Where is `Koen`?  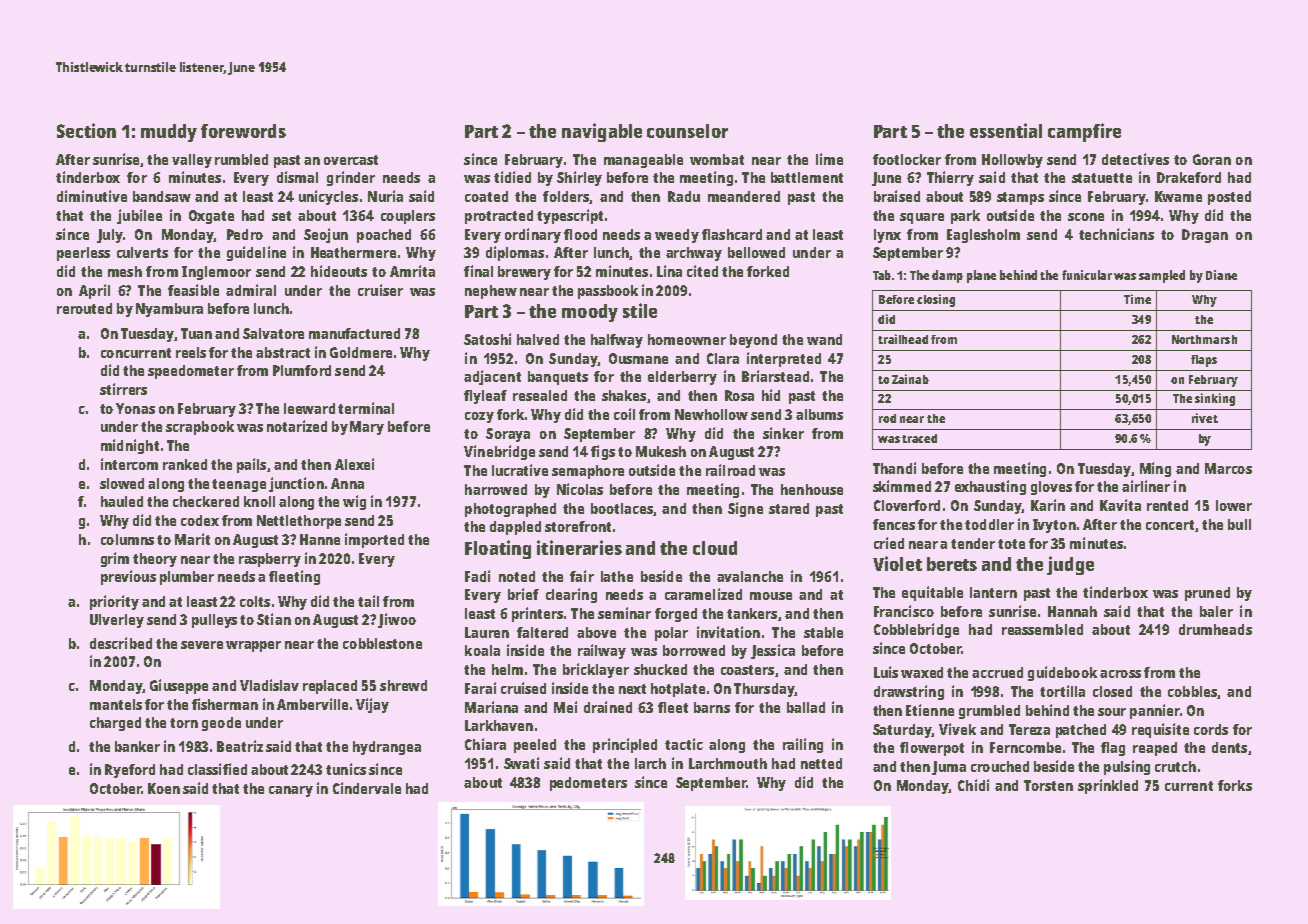 Koen is located at coordinates (164, 788).
